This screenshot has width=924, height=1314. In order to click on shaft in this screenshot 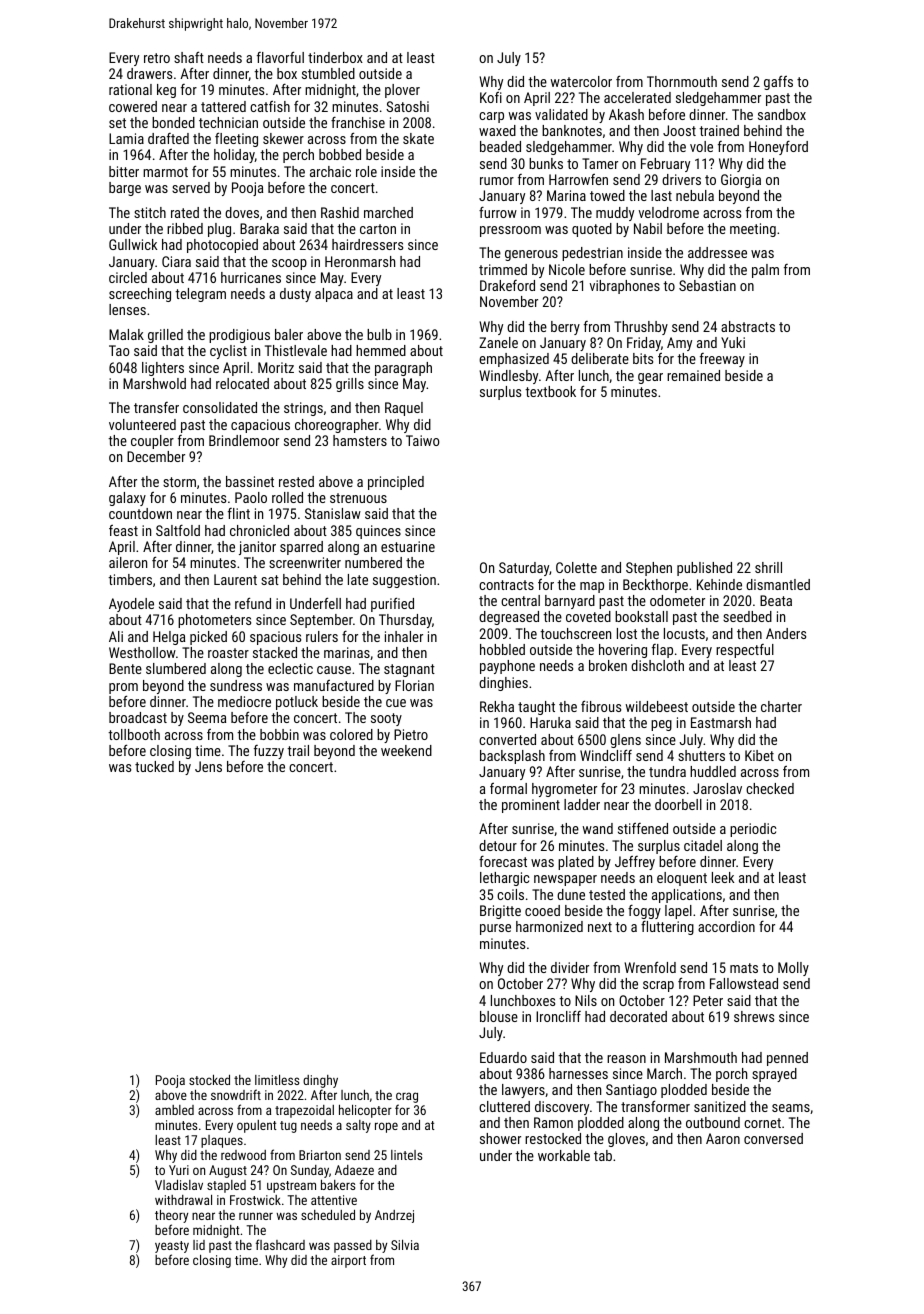, I will do `click(189, 57)`.
